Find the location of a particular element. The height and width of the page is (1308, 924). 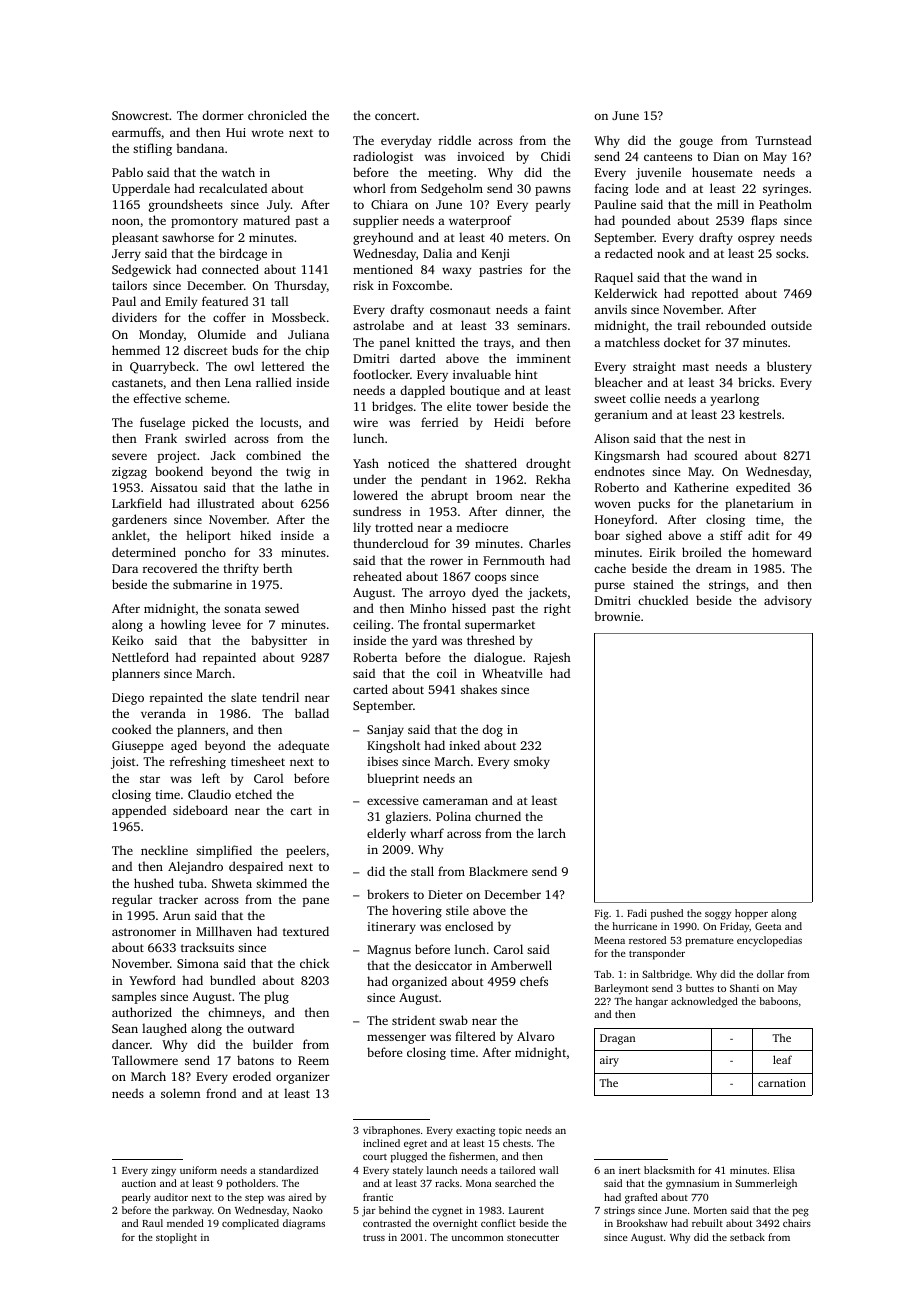

determined is located at coordinates (144, 552).
